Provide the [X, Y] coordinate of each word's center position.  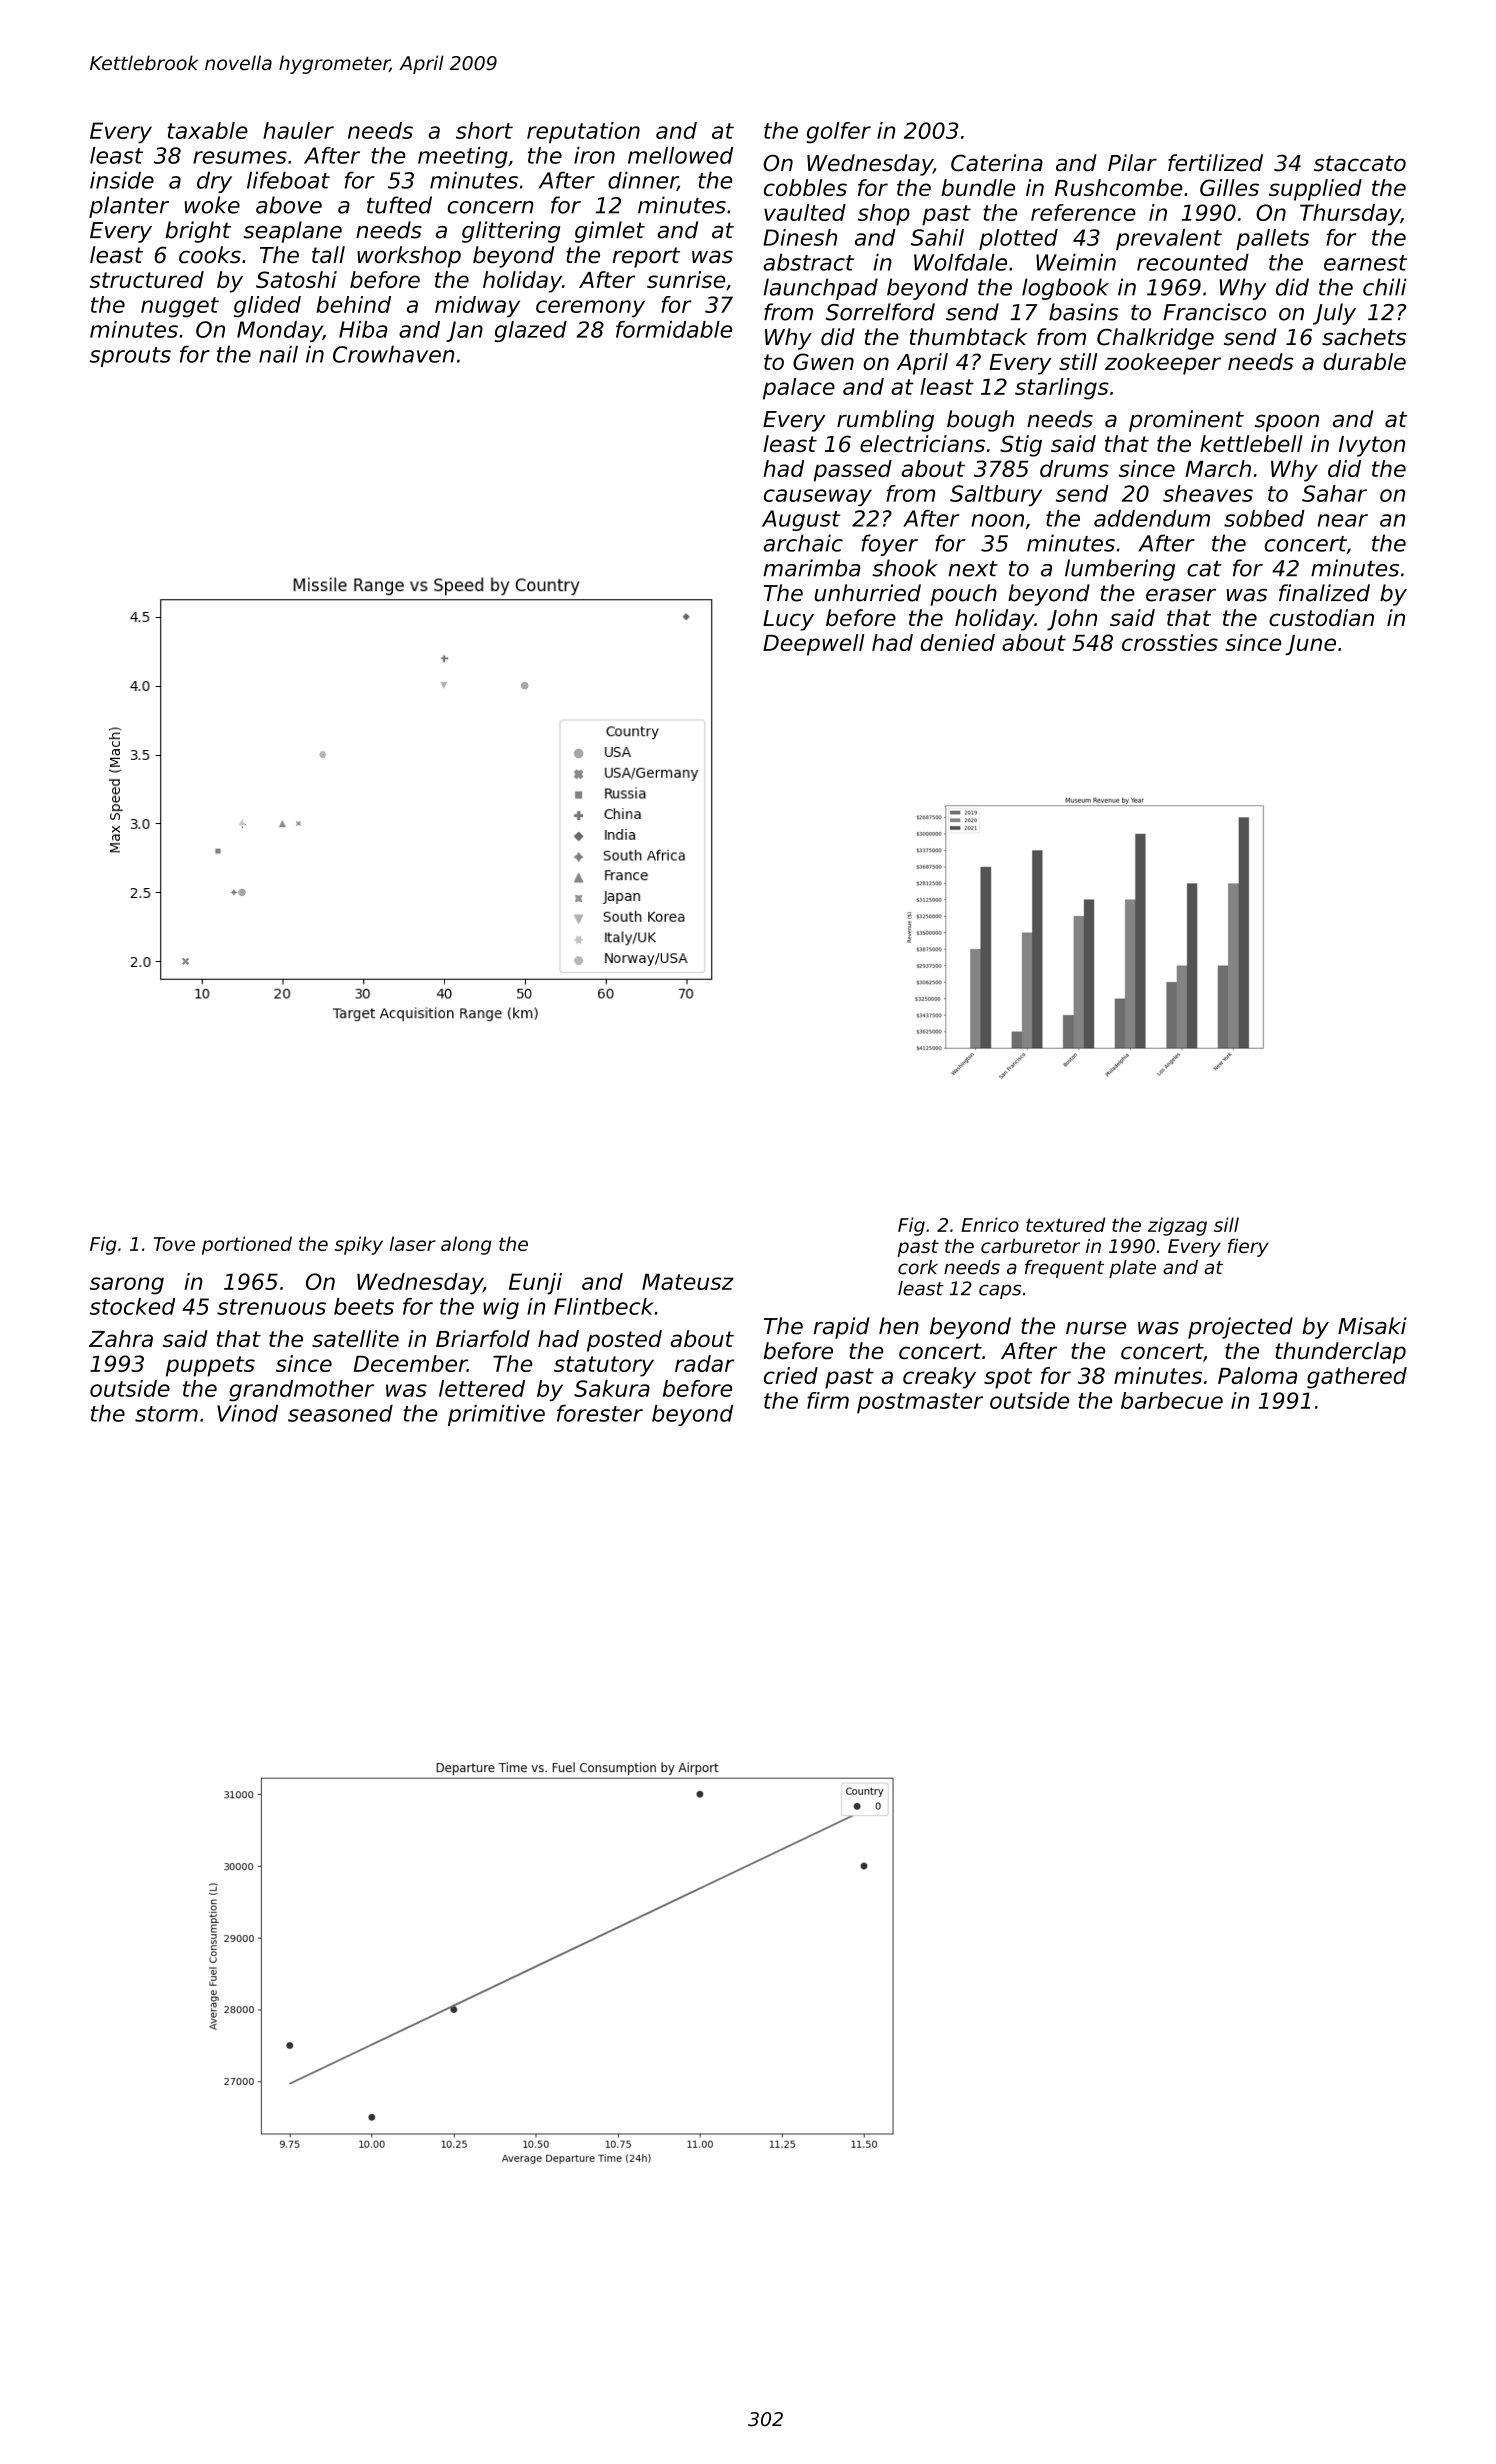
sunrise [686, 279]
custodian [1321, 618]
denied [958, 642]
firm [828, 1400]
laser [413, 1243]
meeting [463, 157]
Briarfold [483, 1338]
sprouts [130, 357]
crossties [1170, 642]
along [466, 1245]
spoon [1287, 423]
